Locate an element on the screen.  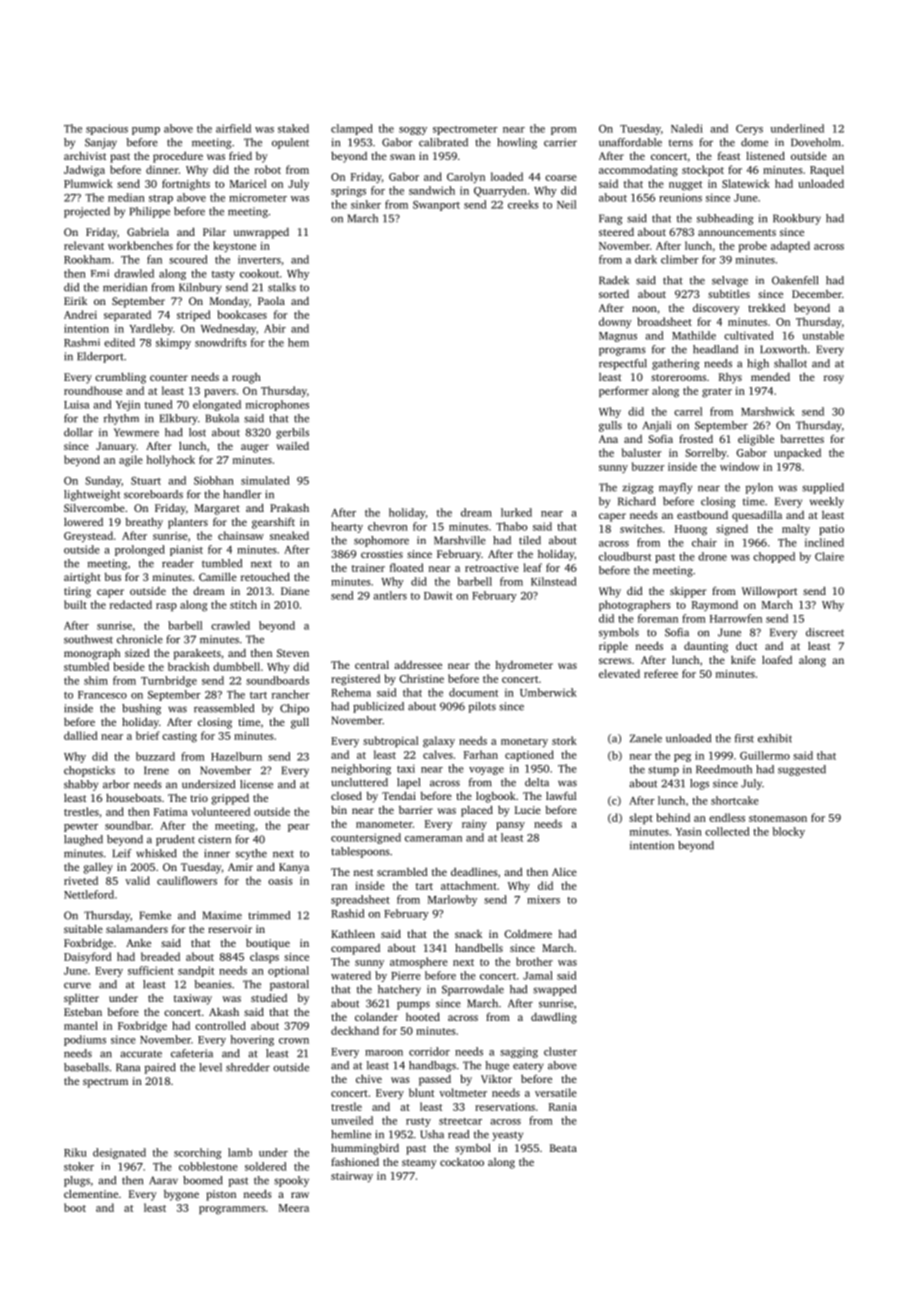
Alice is located at coordinates (564, 872).
